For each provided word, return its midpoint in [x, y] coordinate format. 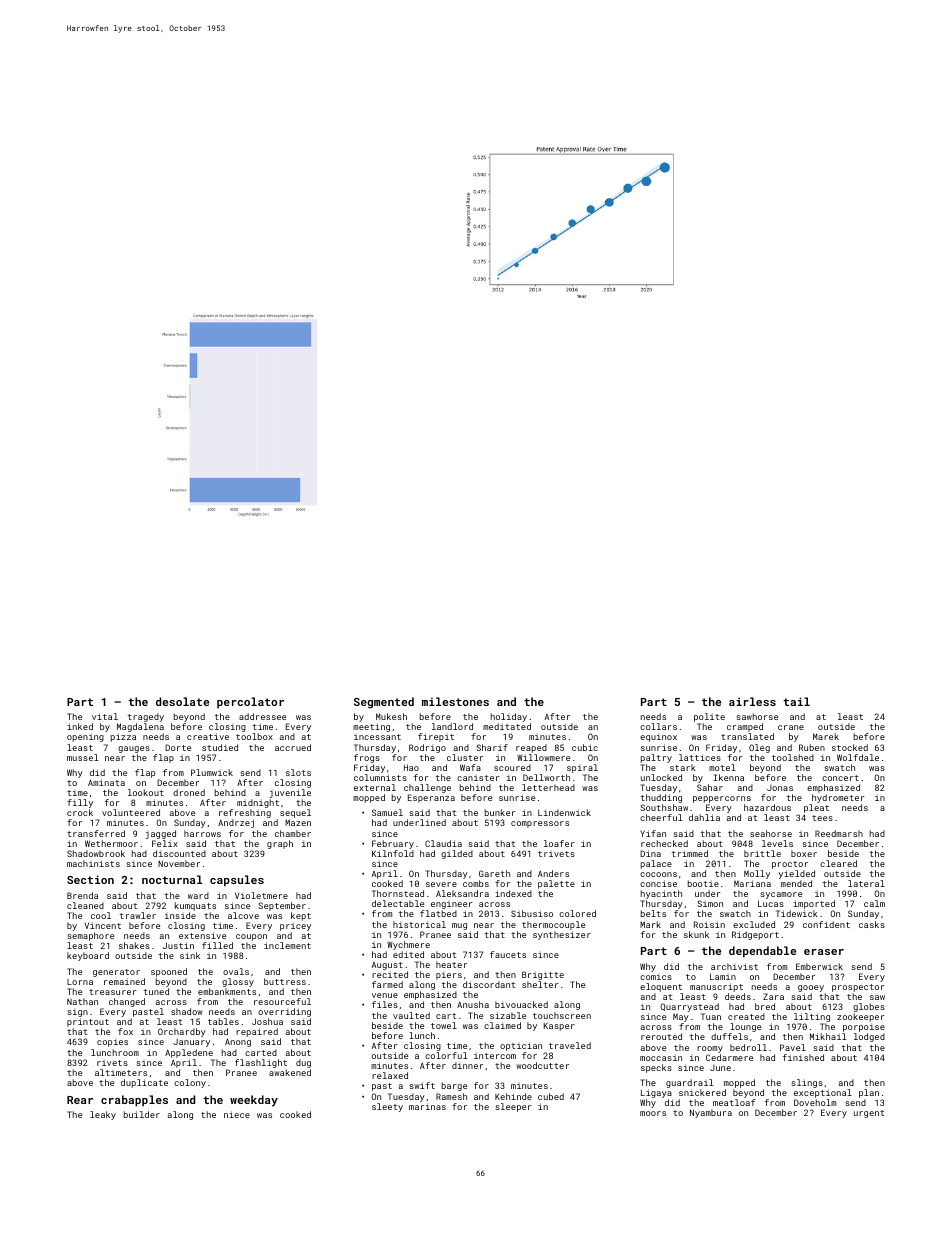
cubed [551, 1096]
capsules [237, 881]
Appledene [189, 1053]
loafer [559, 843]
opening [85, 738]
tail [796, 701]
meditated [507, 726]
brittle [762, 853]
